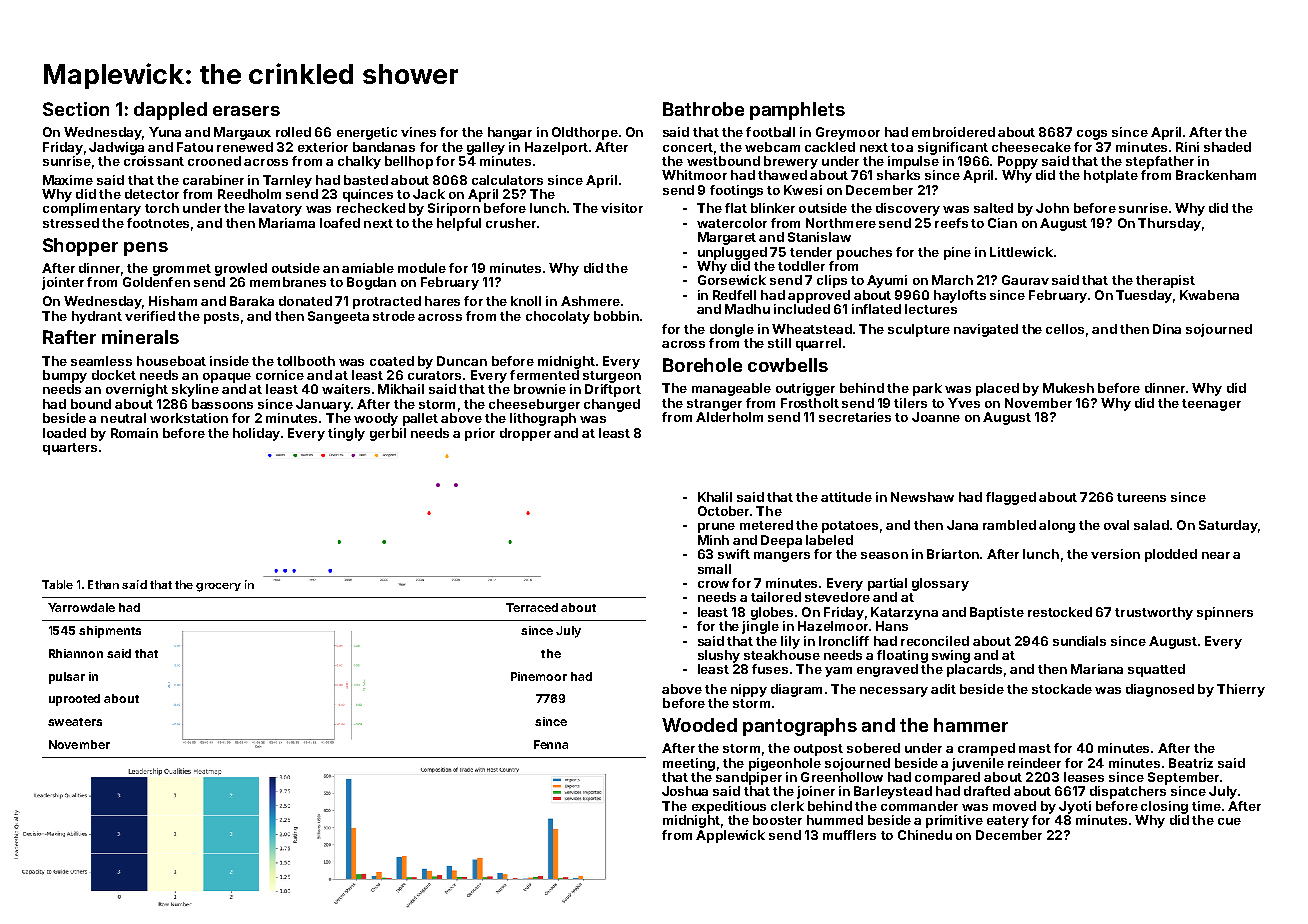  I want to click on quarters, so click(70, 449).
